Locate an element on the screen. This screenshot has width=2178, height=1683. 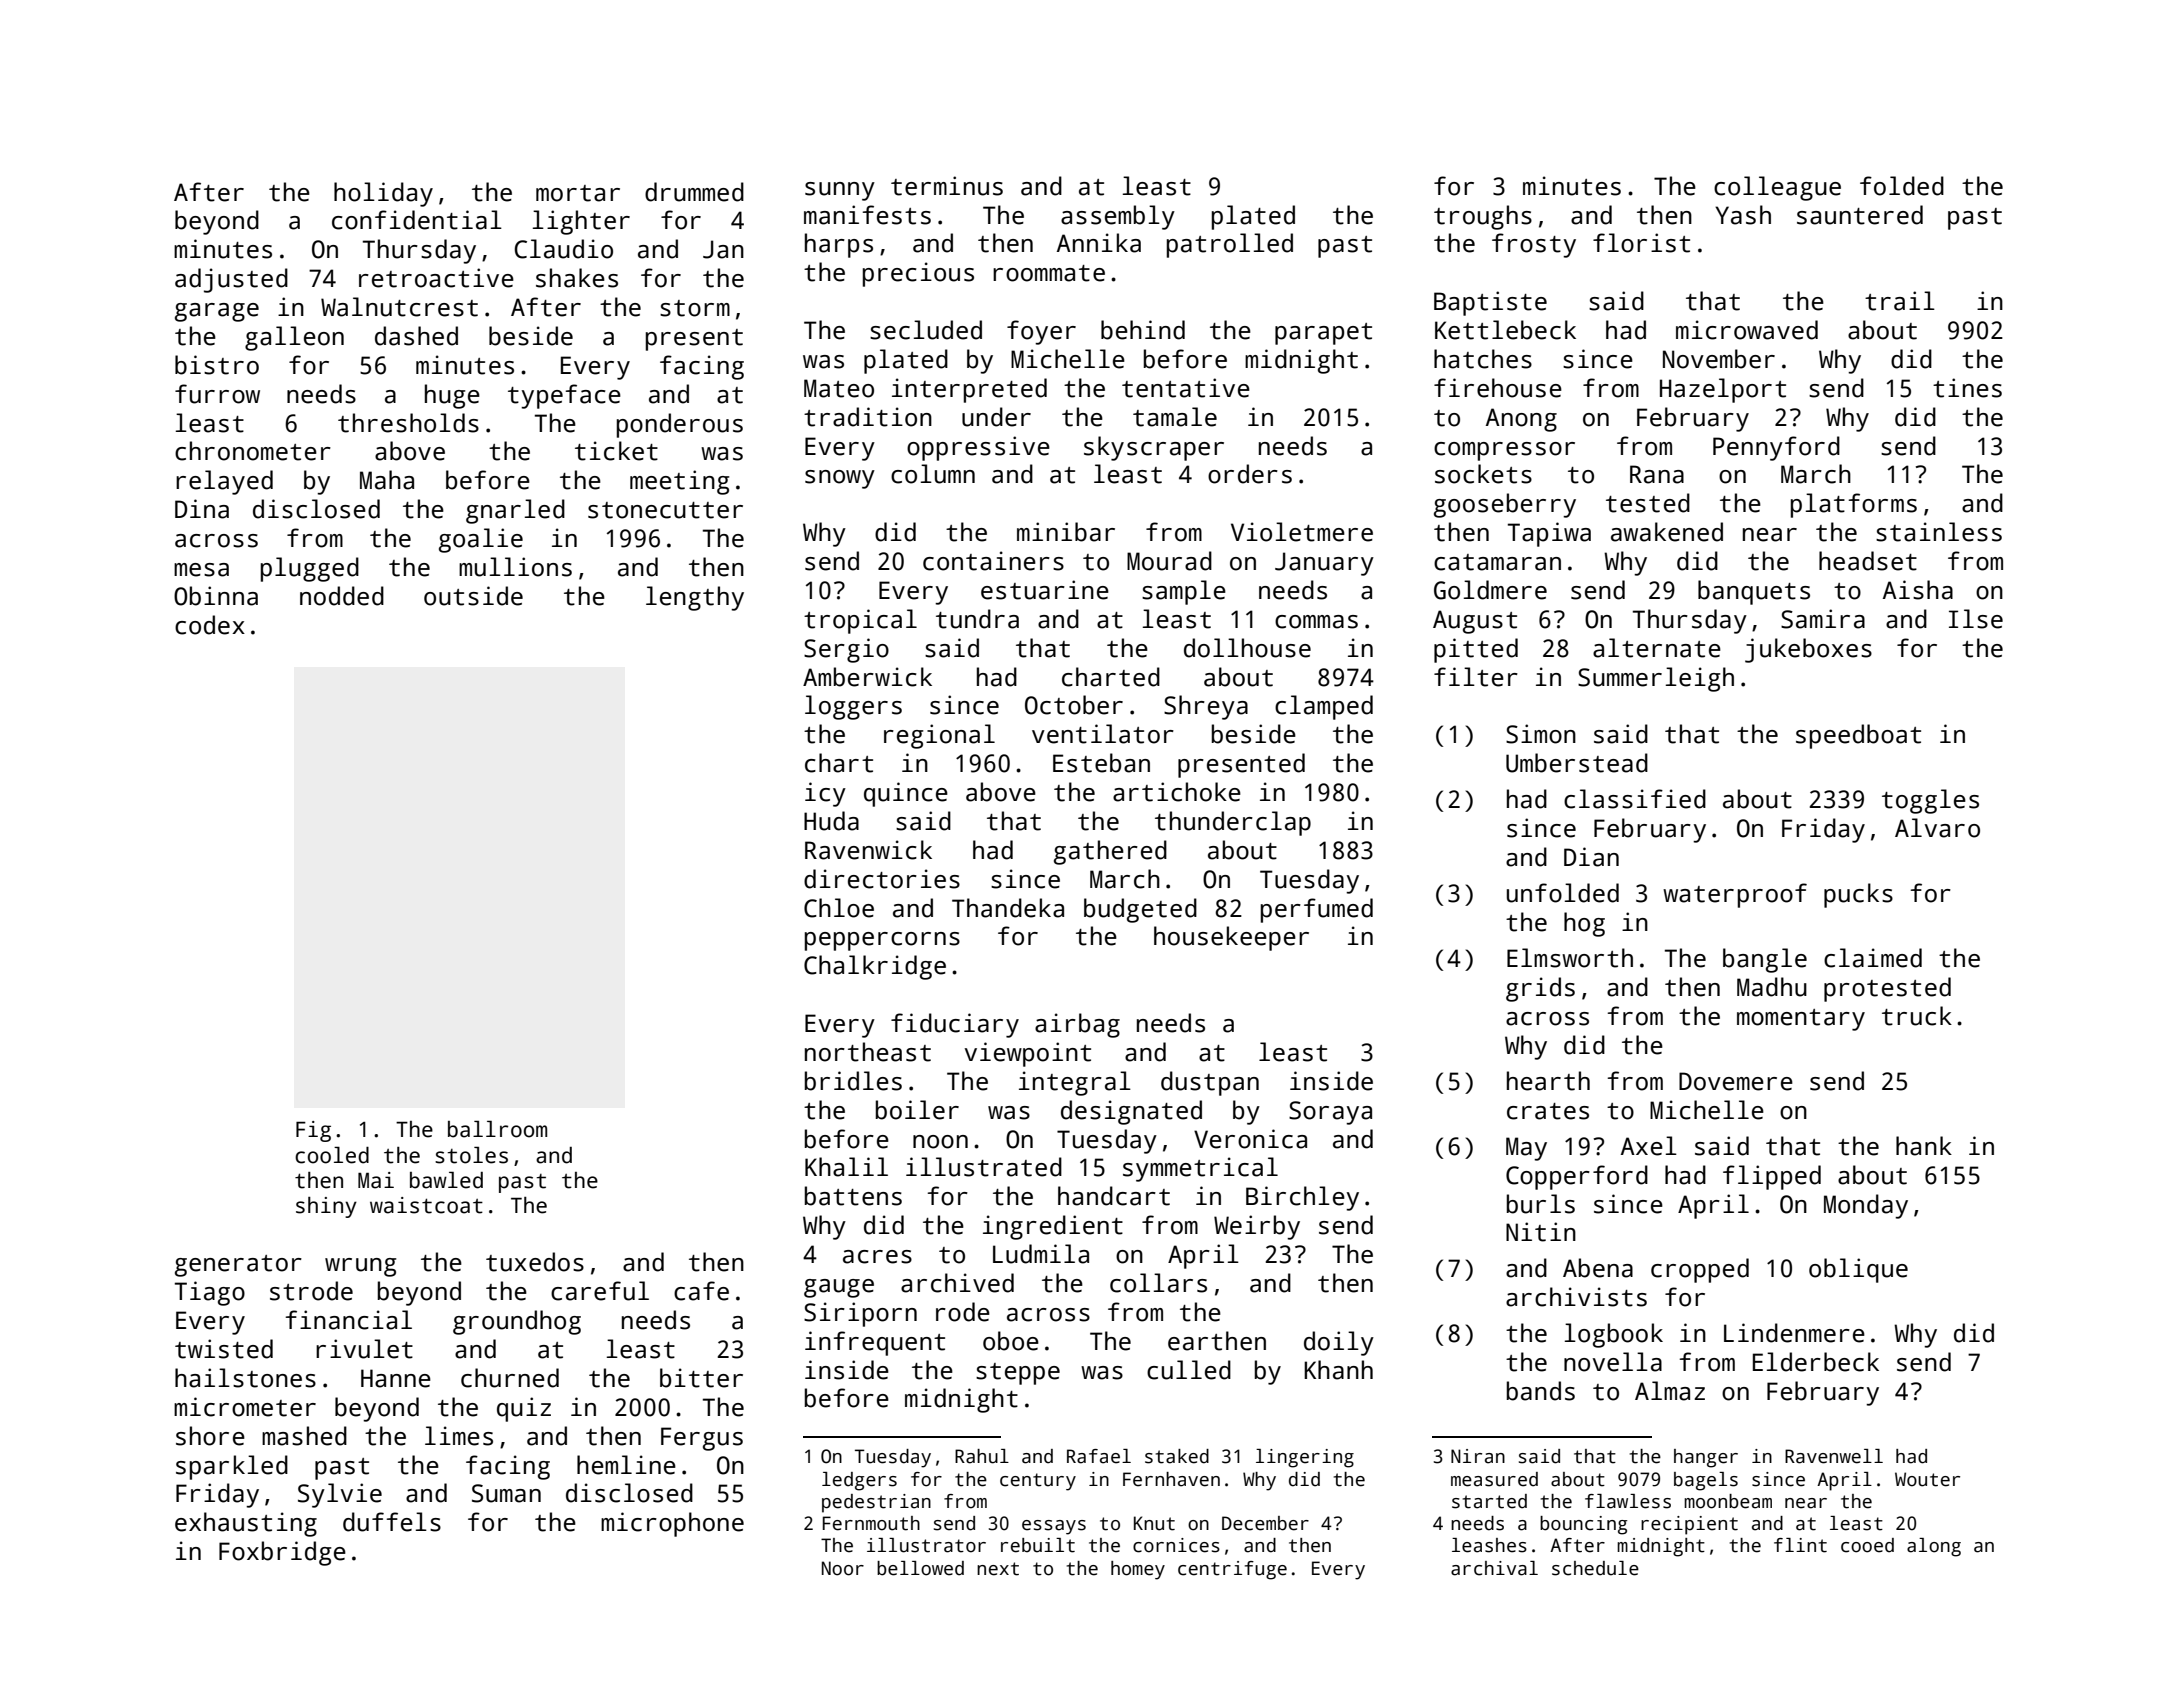
Noor is located at coordinates (843, 1568).
